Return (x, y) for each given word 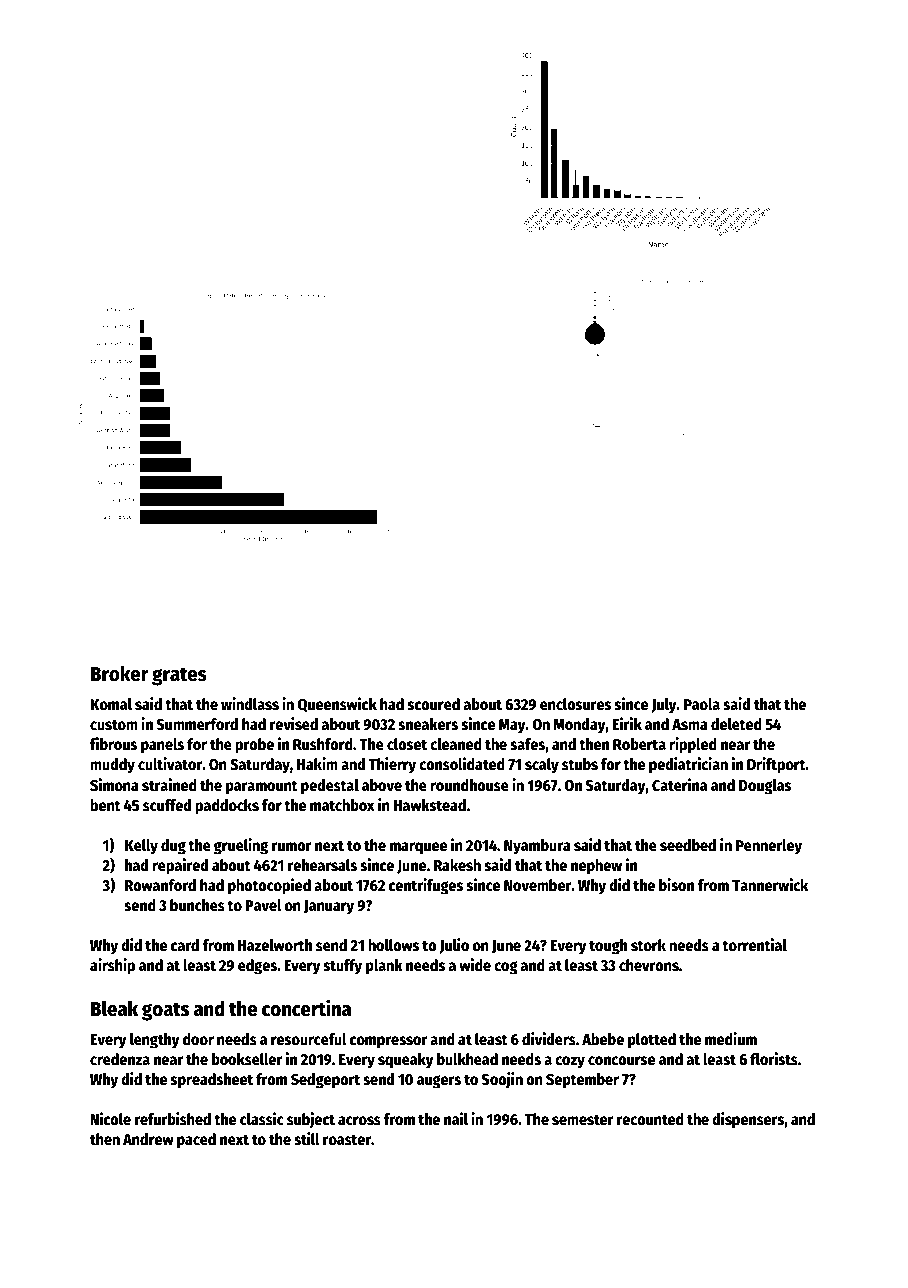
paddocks (227, 807)
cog (506, 968)
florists (774, 1059)
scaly (542, 766)
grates (179, 676)
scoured (434, 704)
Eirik (627, 723)
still (307, 1139)
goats (165, 1011)
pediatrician (688, 765)
